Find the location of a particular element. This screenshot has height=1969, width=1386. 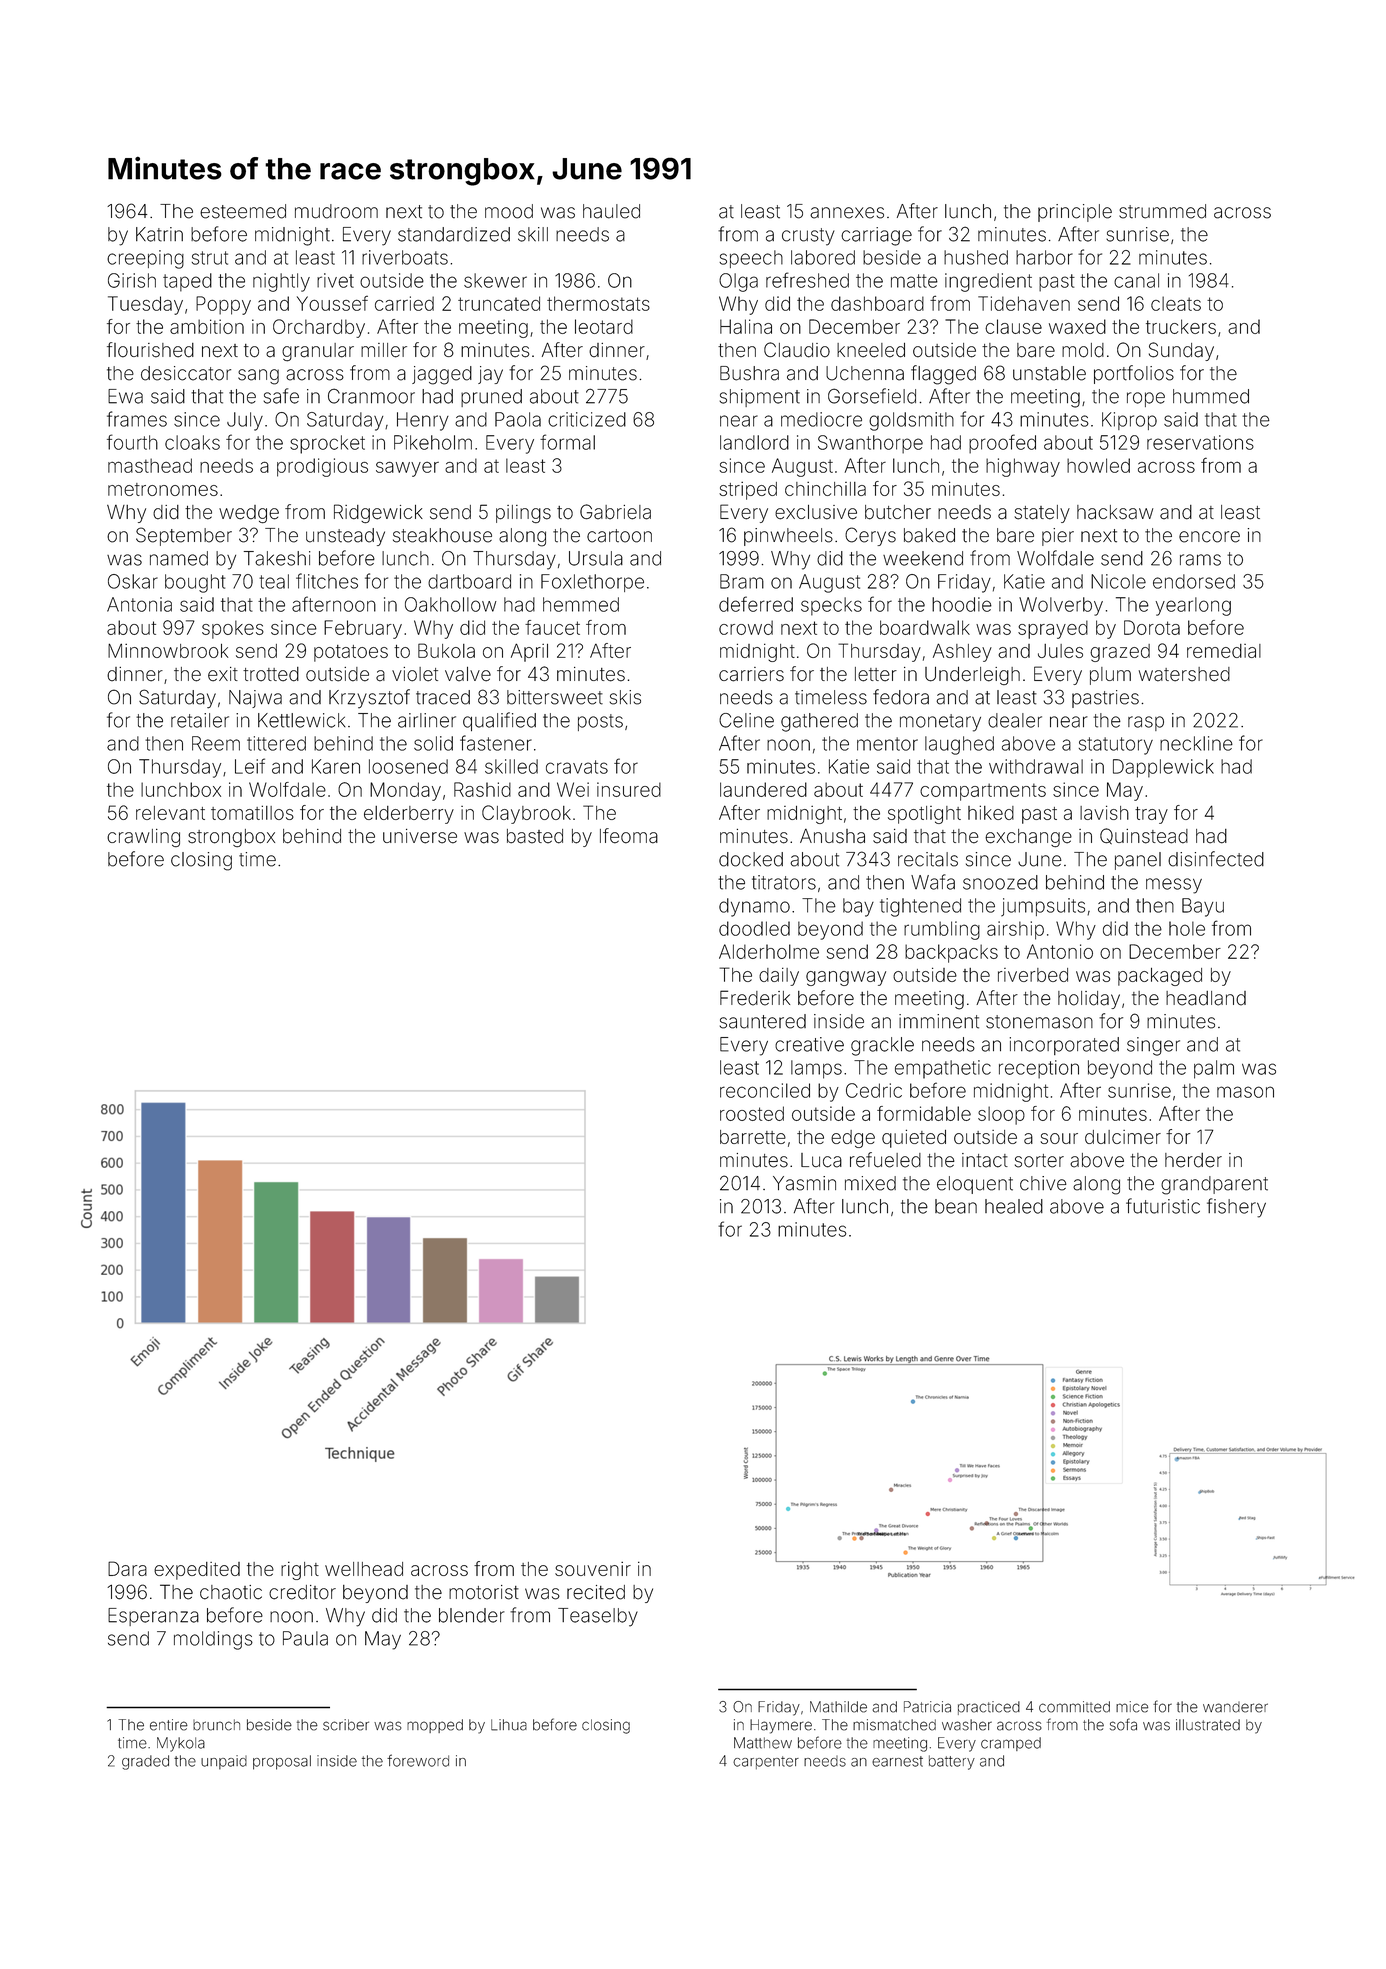

battery is located at coordinates (952, 1762).
